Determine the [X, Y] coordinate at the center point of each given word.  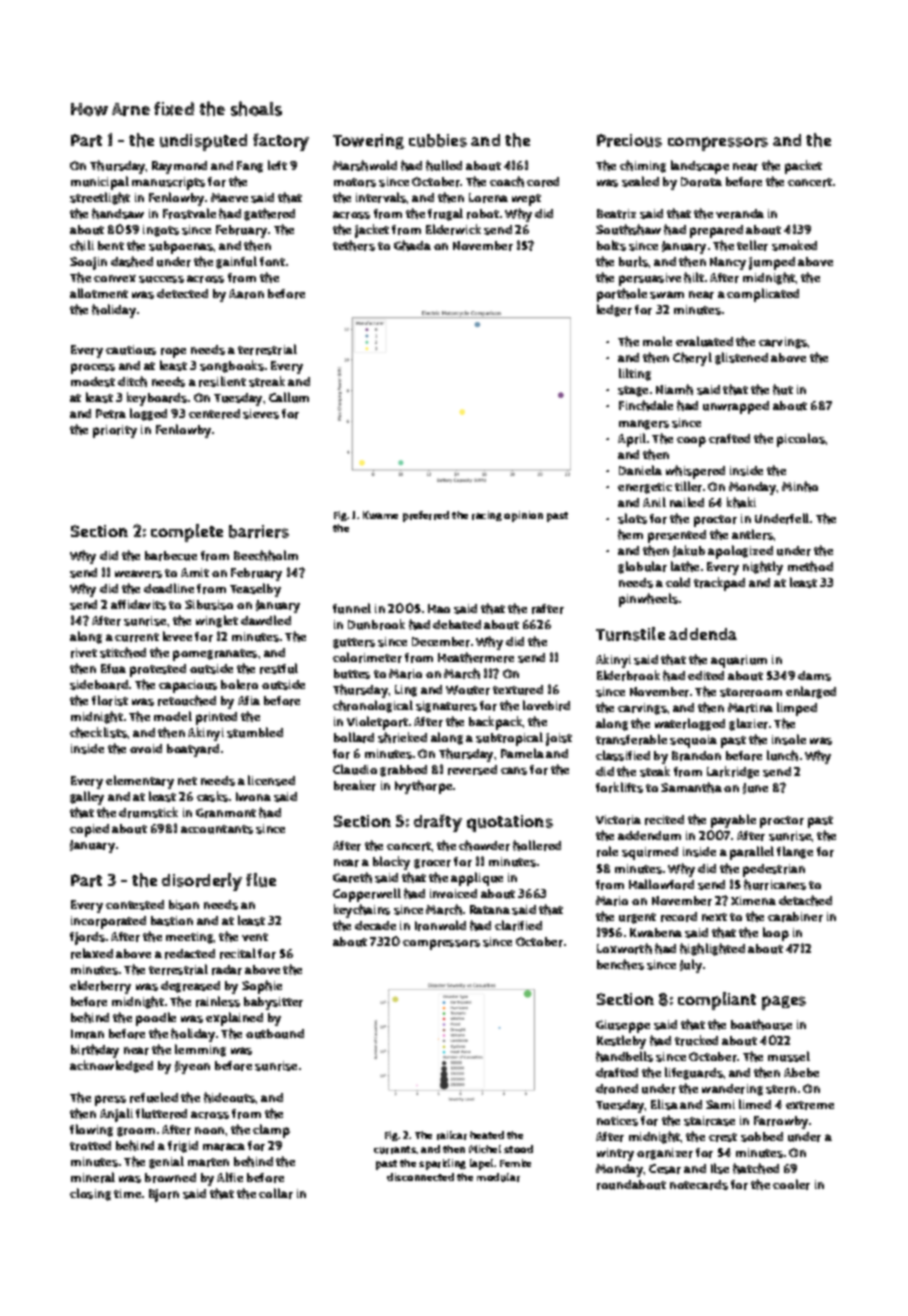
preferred [426, 516]
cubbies [438, 140]
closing [90, 1194]
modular [498, 1177]
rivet [84, 653]
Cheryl [692, 359]
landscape [700, 167]
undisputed [203, 142]
